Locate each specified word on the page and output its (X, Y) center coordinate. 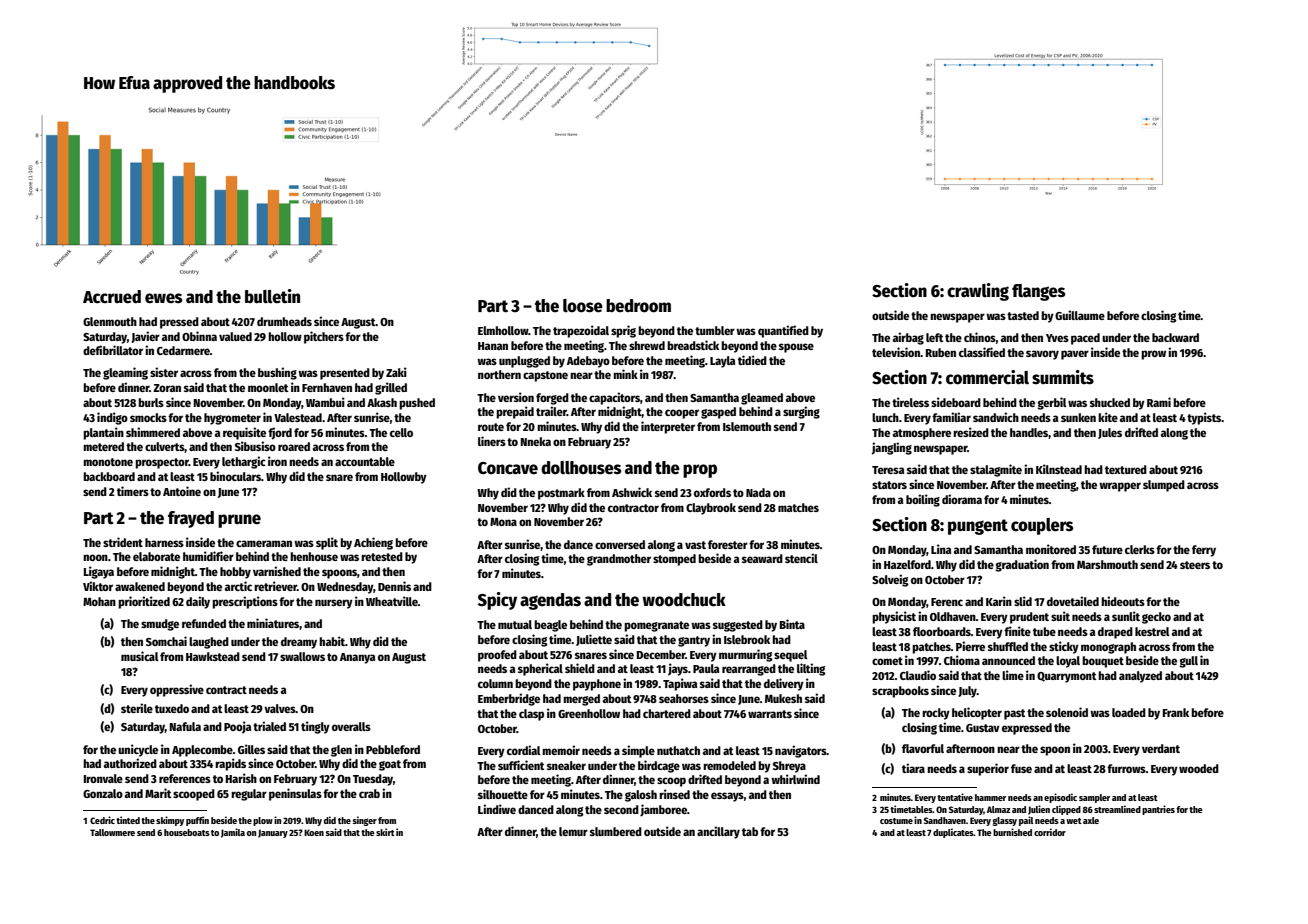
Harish (241, 778)
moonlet (268, 387)
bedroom (638, 306)
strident (123, 542)
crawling (978, 292)
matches (798, 507)
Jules (1110, 433)
